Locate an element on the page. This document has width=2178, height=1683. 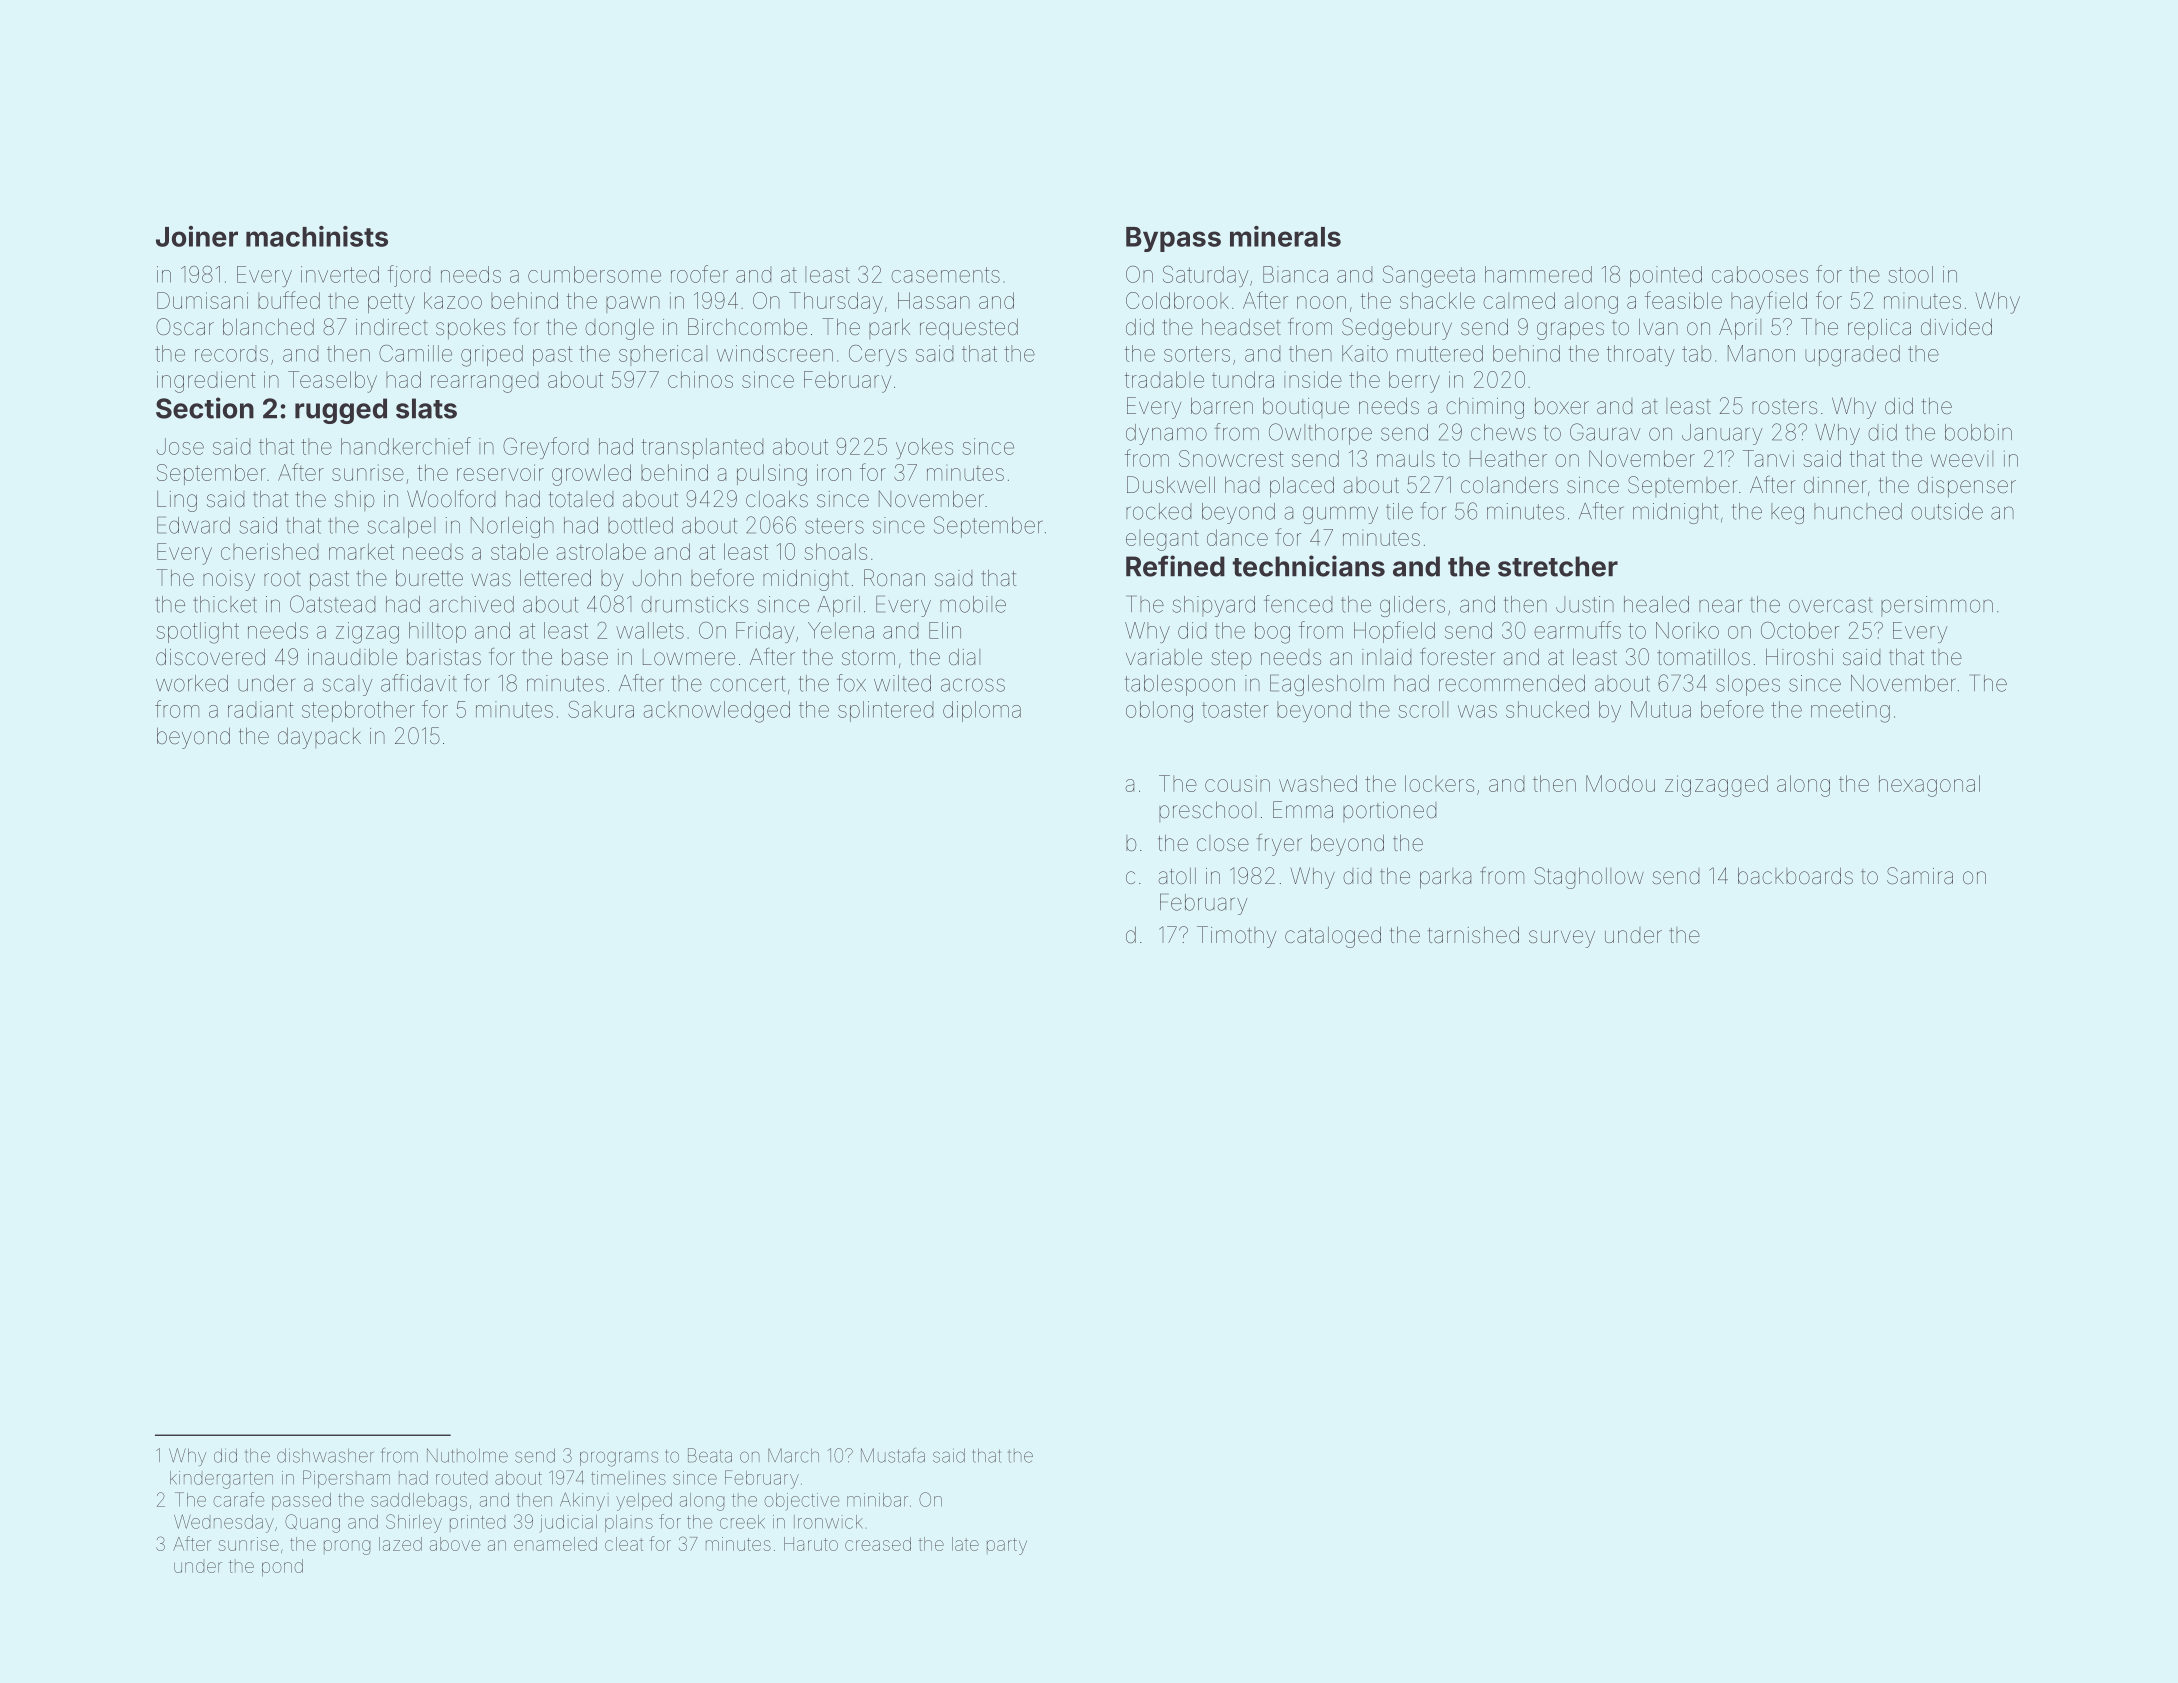
kindergarten is located at coordinates (221, 1480).
